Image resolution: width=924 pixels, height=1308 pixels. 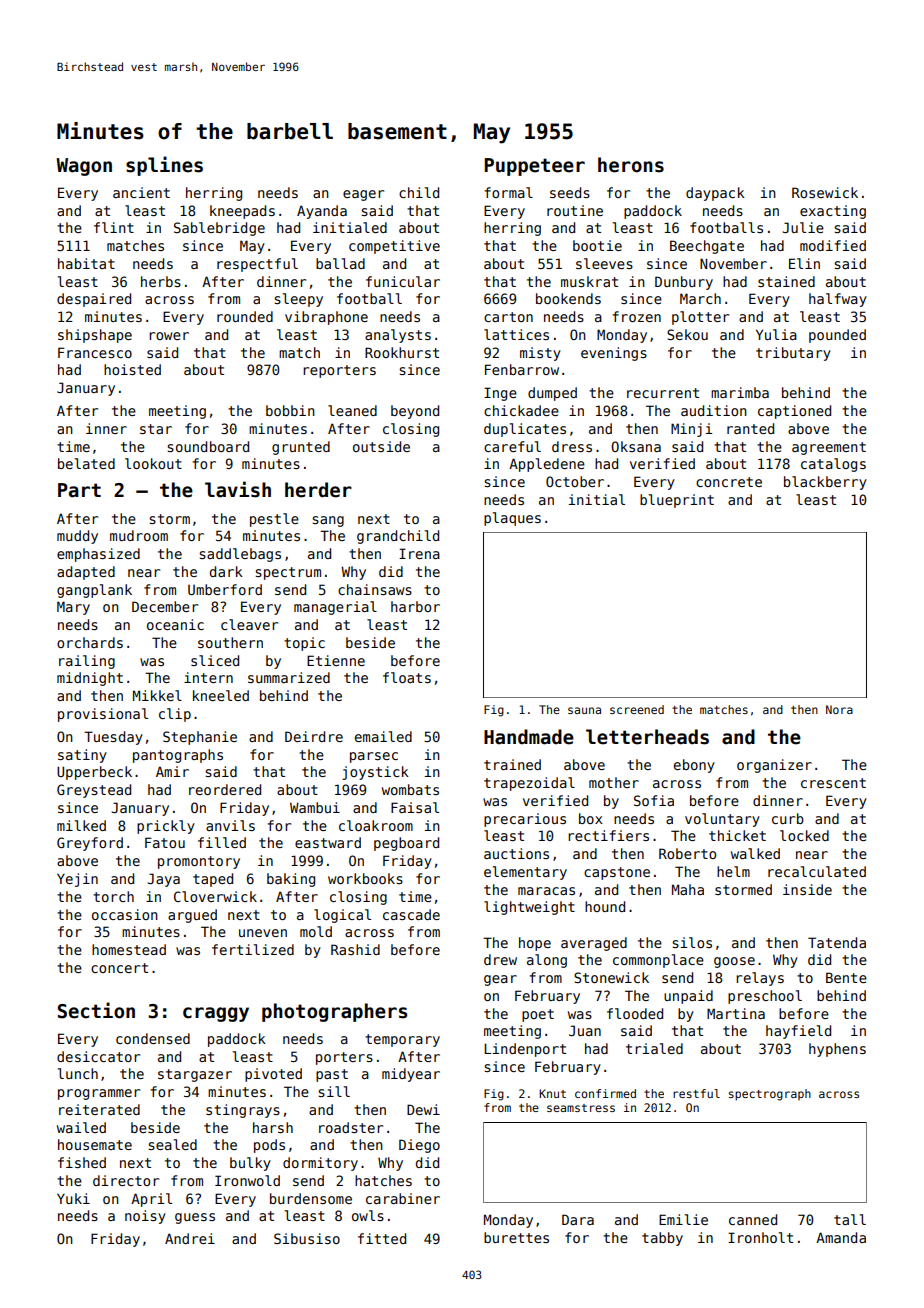 What do you see at coordinates (833, 783) in the document?
I see `crescent` at bounding box center [833, 783].
